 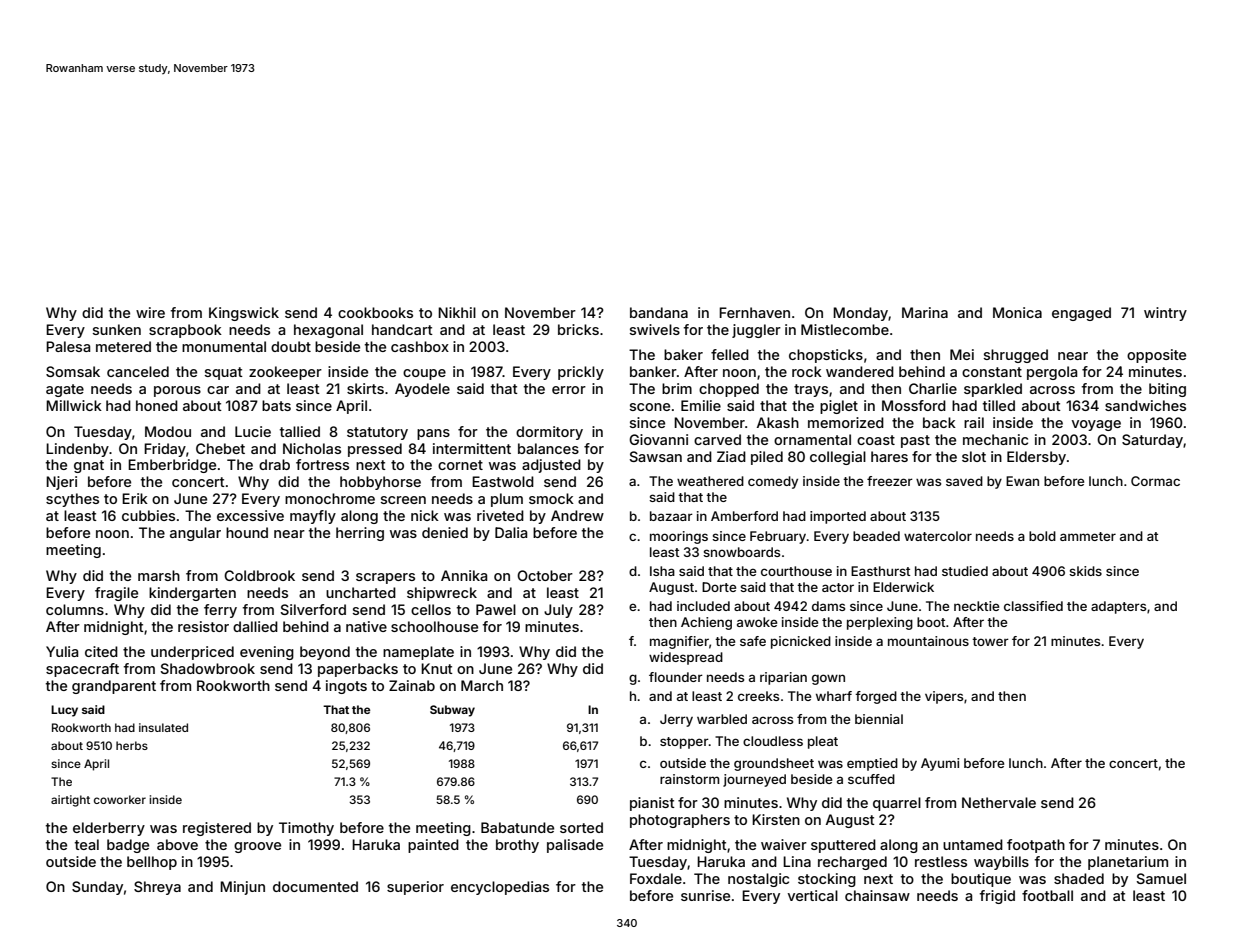 What do you see at coordinates (517, 846) in the screenshot?
I see `brothy` at bounding box center [517, 846].
